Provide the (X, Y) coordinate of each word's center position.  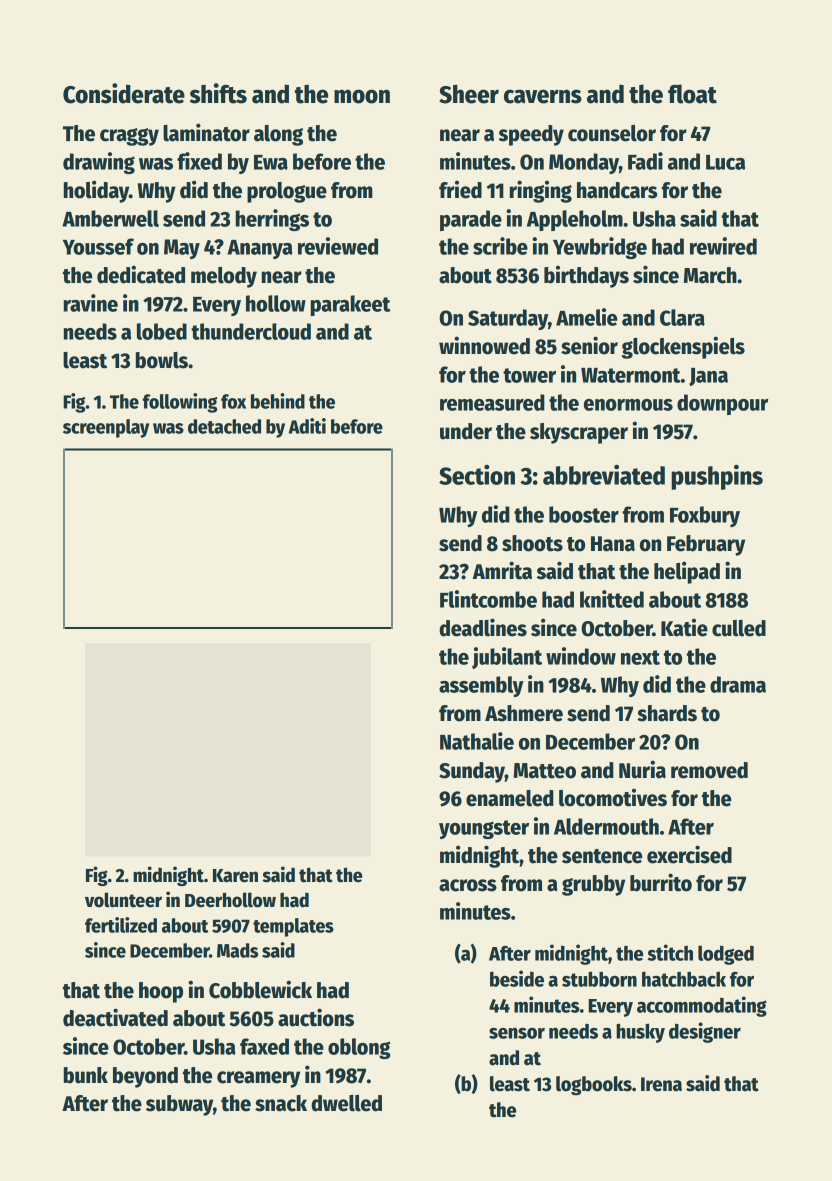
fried (460, 189)
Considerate (124, 93)
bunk (86, 1075)
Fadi (645, 161)
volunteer (123, 900)
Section (477, 475)
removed (709, 770)
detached (224, 426)
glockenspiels (683, 347)
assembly (481, 686)
